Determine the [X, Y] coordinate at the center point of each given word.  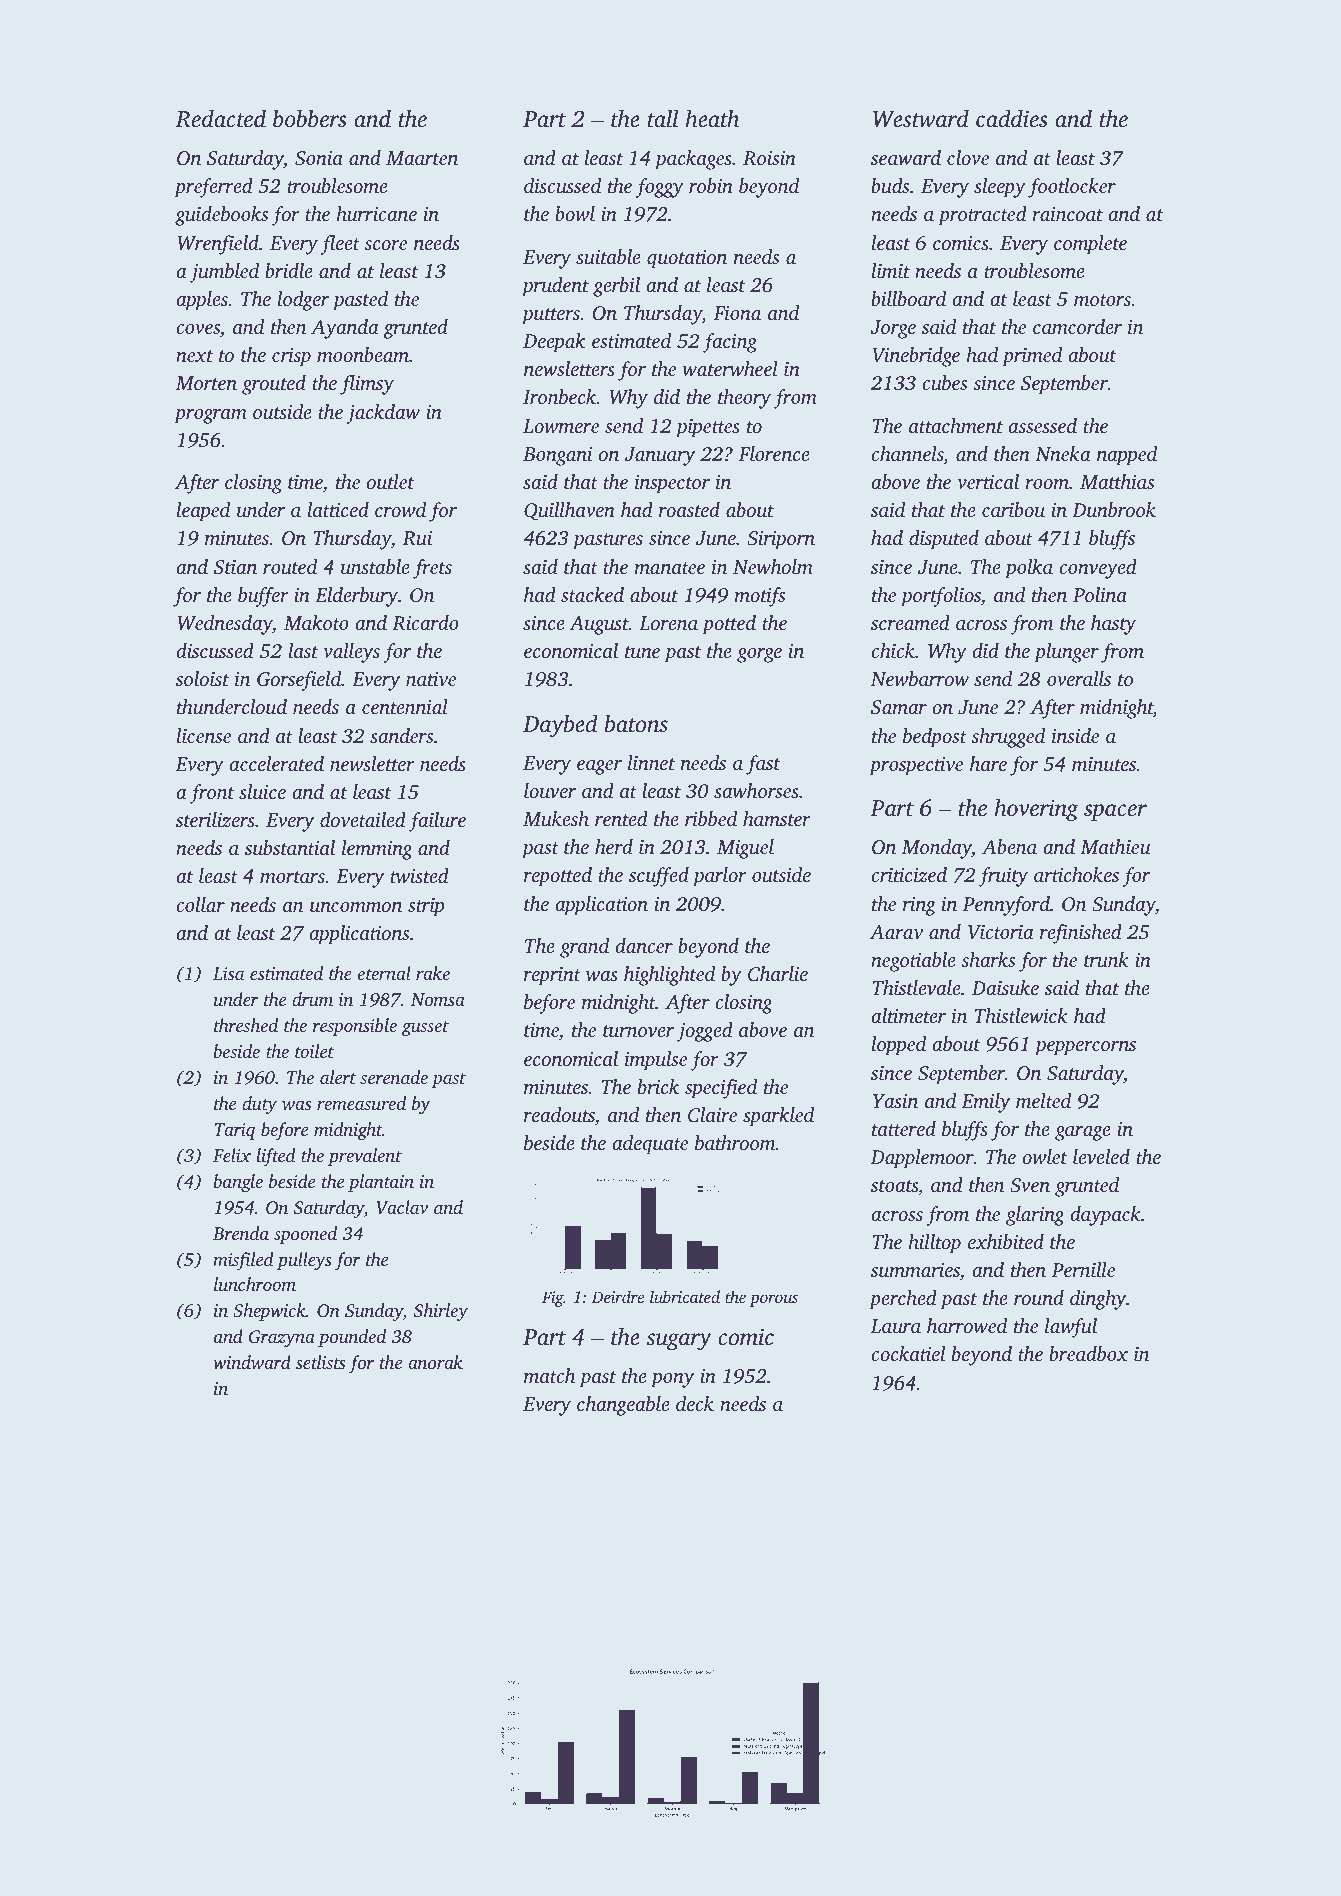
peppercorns [1085, 1048]
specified [721, 1089]
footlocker [1072, 188]
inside [1075, 735]
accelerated [276, 763]
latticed [338, 509]
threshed [246, 1025]
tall [663, 118]
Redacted [220, 118]
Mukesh [556, 818]
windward [252, 1362]
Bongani [557, 456]
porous [773, 1300]
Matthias [1117, 481]
